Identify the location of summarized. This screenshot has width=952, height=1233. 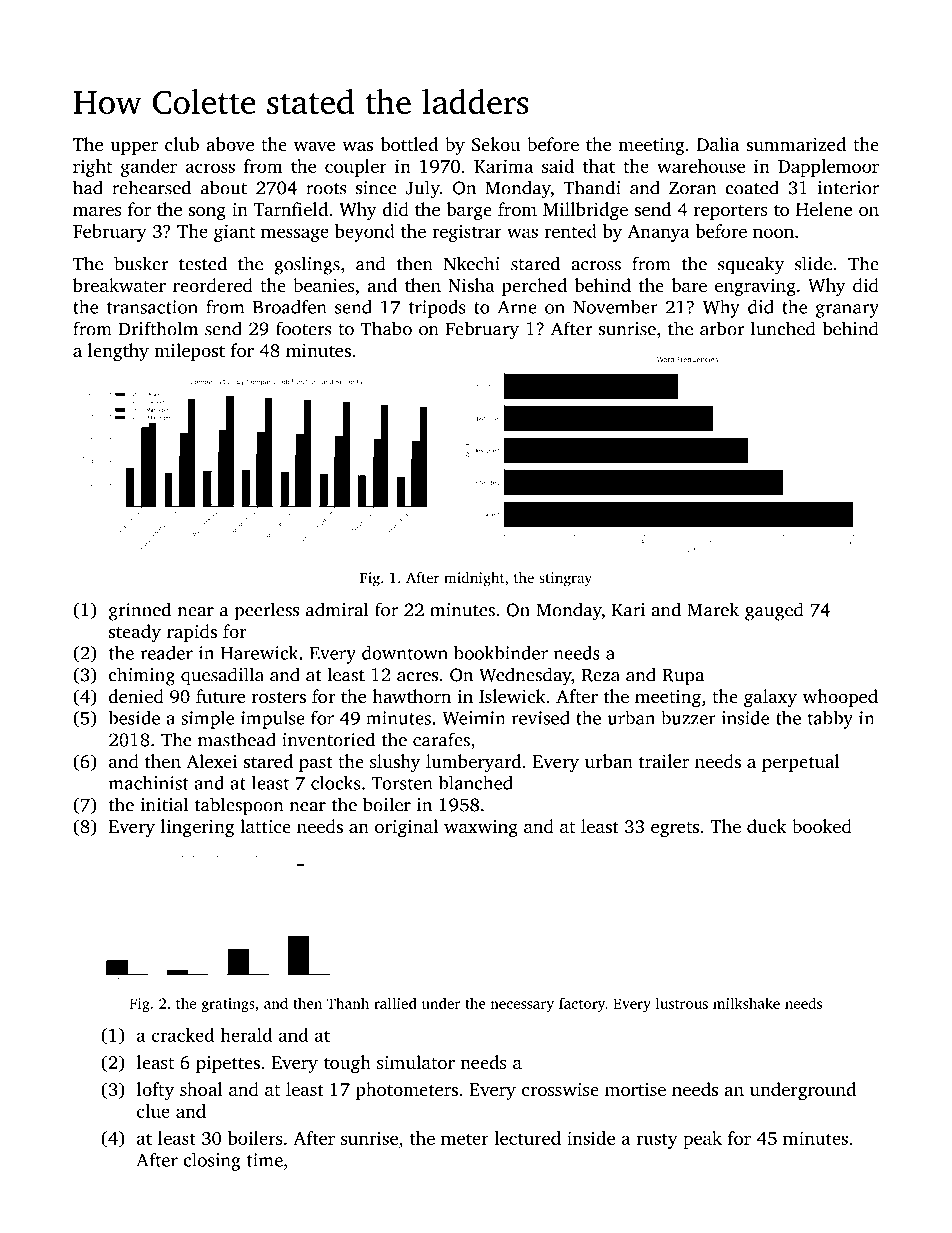
(796, 144).
